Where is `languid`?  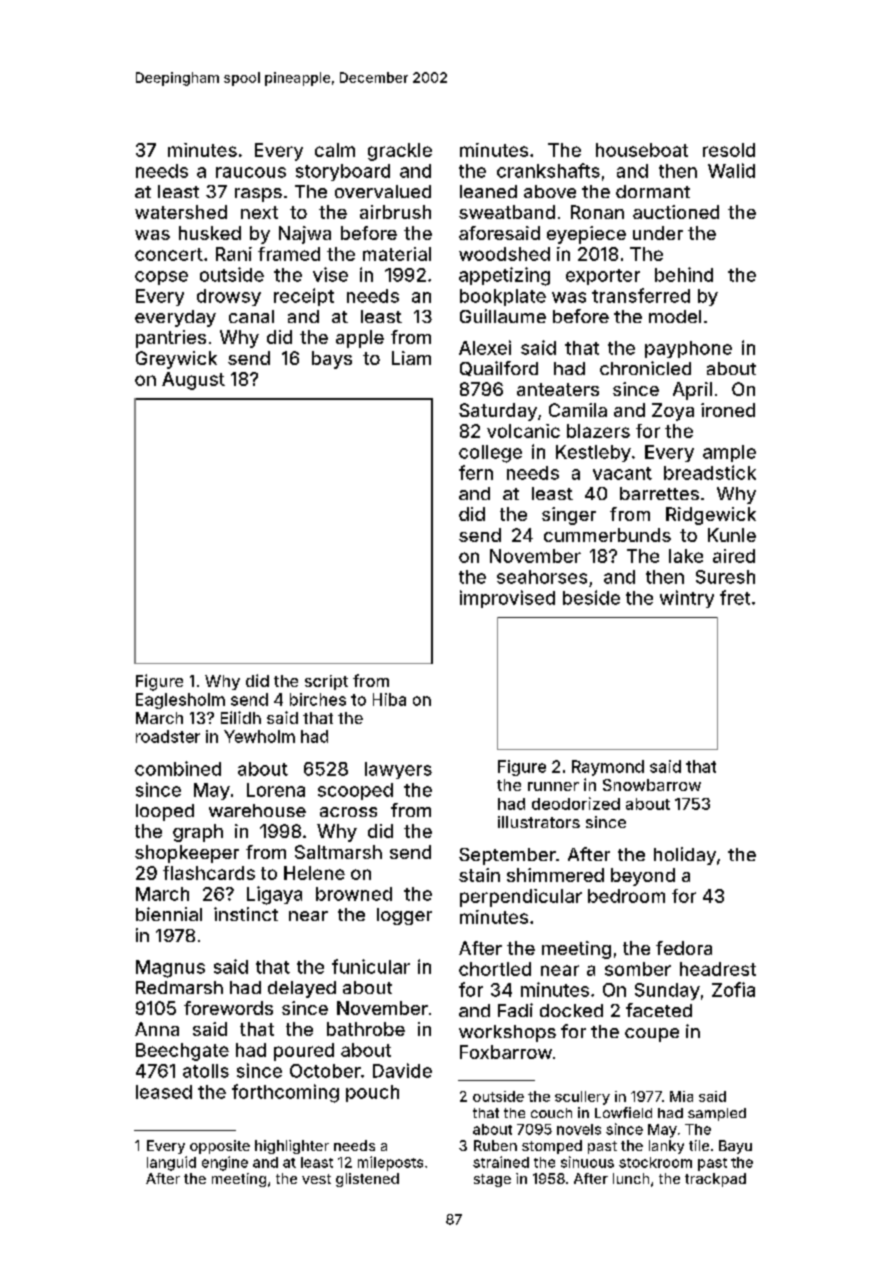
languid is located at coordinates (171, 1163).
